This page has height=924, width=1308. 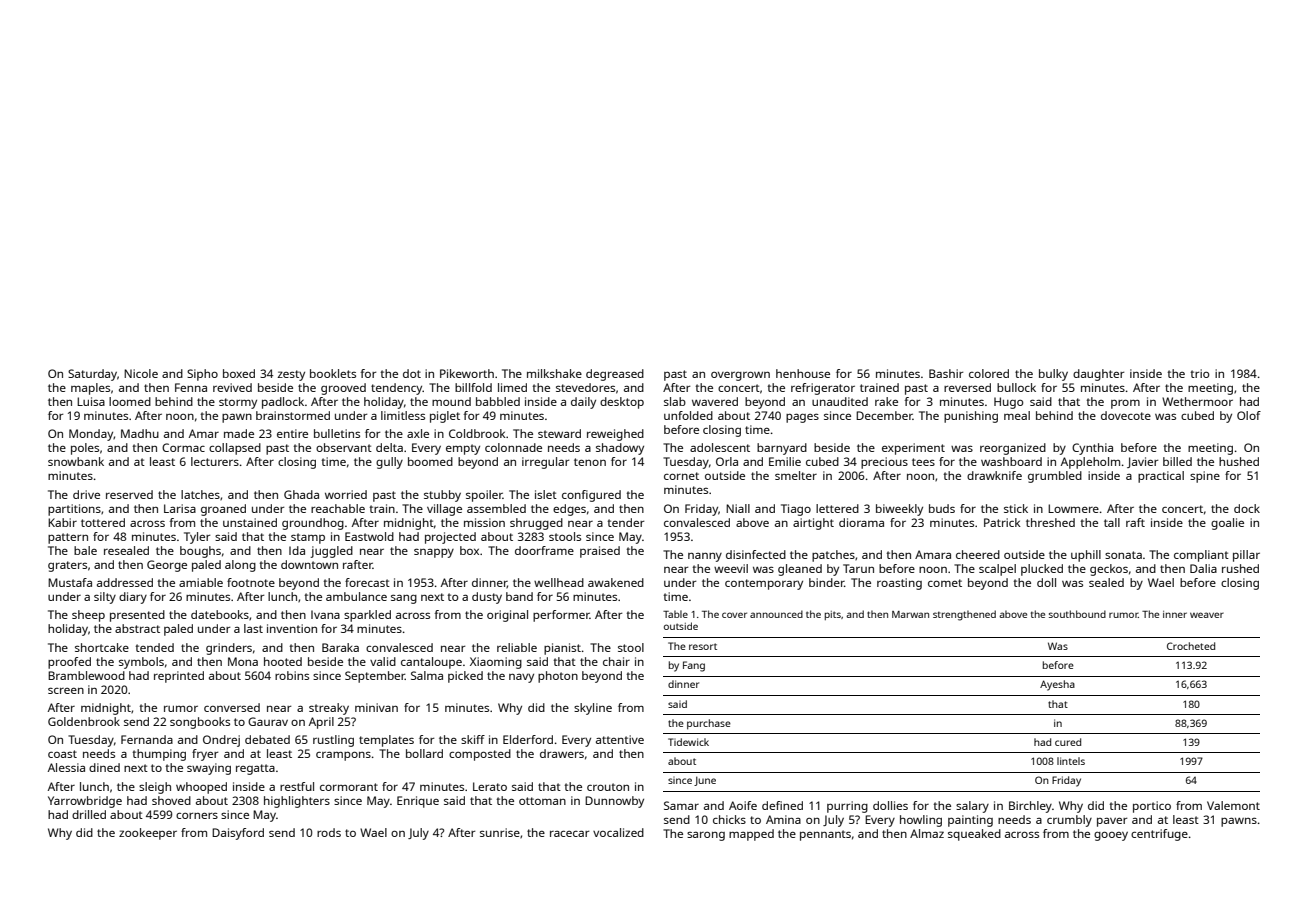 What do you see at coordinates (209, 769) in the page?
I see `swaying` at bounding box center [209, 769].
